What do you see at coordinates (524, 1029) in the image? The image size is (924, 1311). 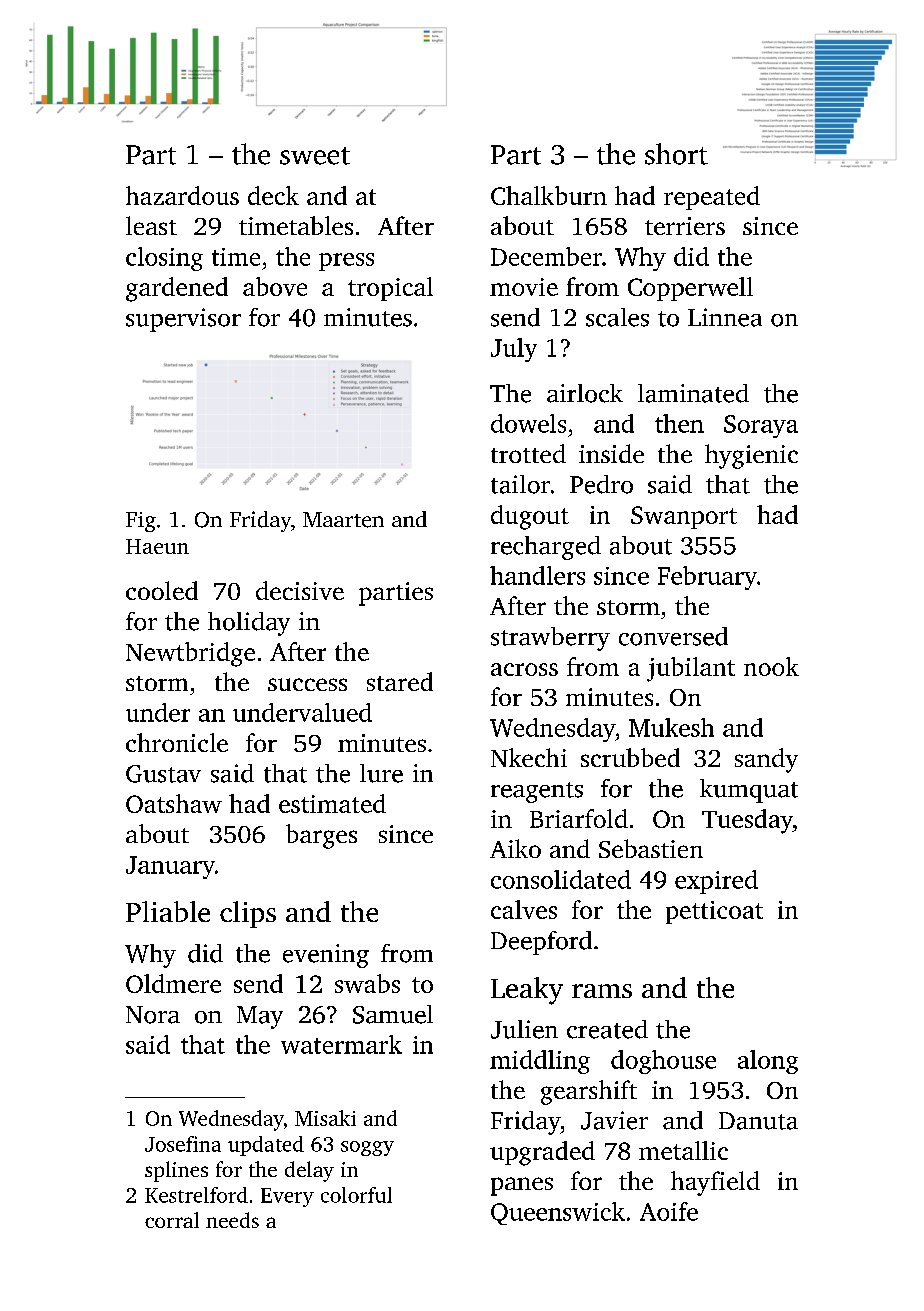 I see `Julien` at bounding box center [524, 1029].
